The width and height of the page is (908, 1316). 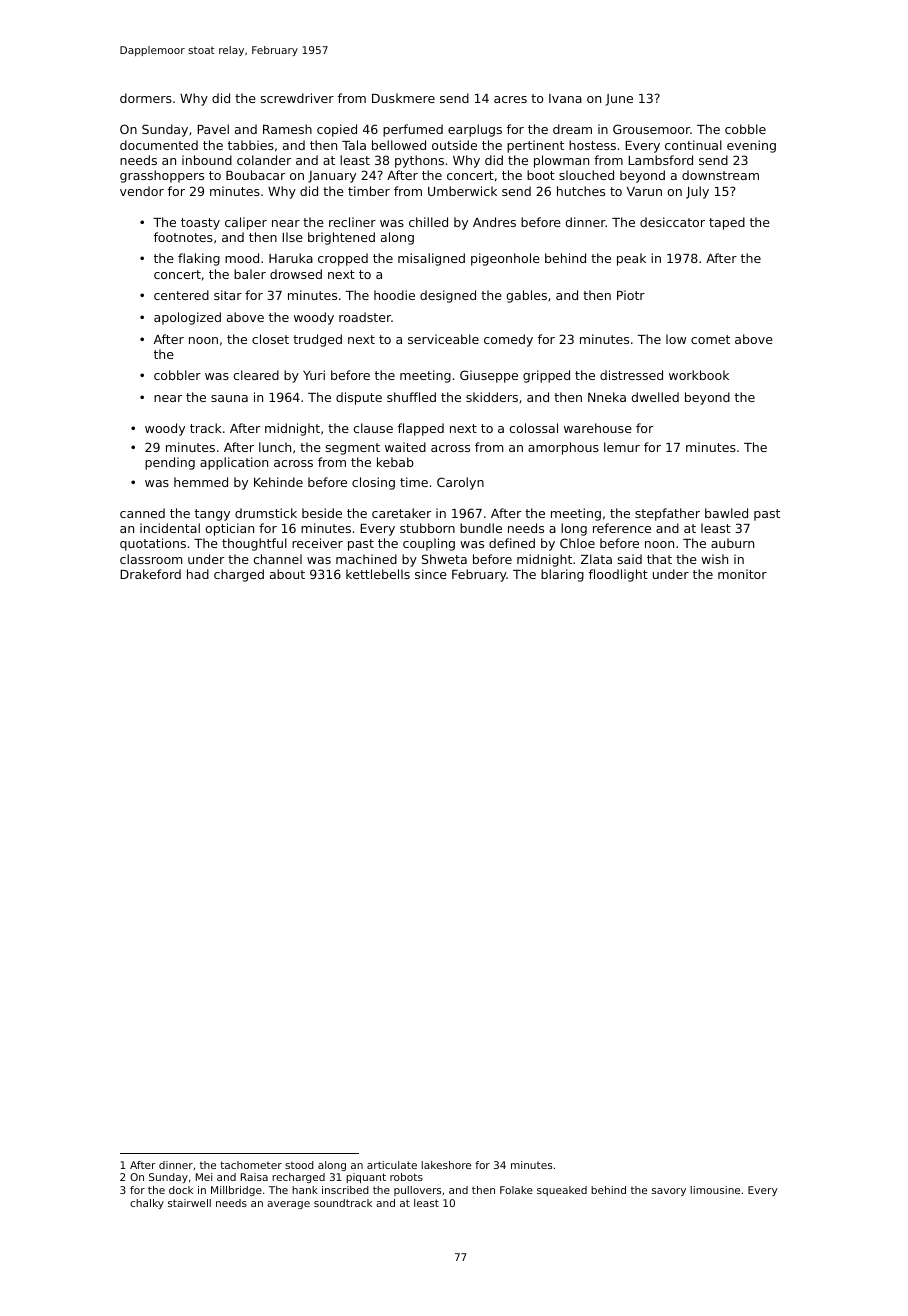 I want to click on hostess, so click(x=592, y=145).
